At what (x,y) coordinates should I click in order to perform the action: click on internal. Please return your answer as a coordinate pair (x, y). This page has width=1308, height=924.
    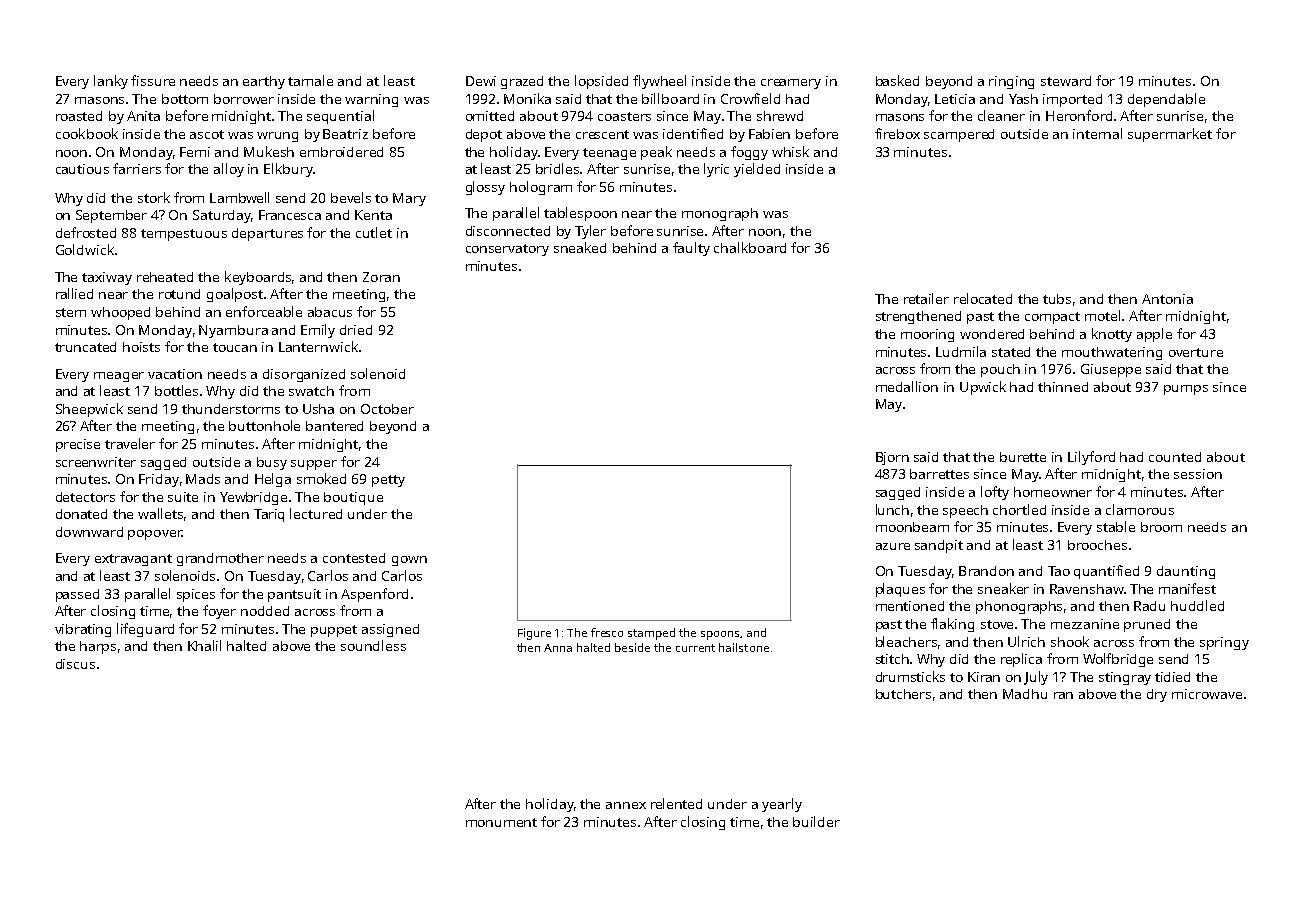
    Looking at the image, I should click on (1097, 133).
